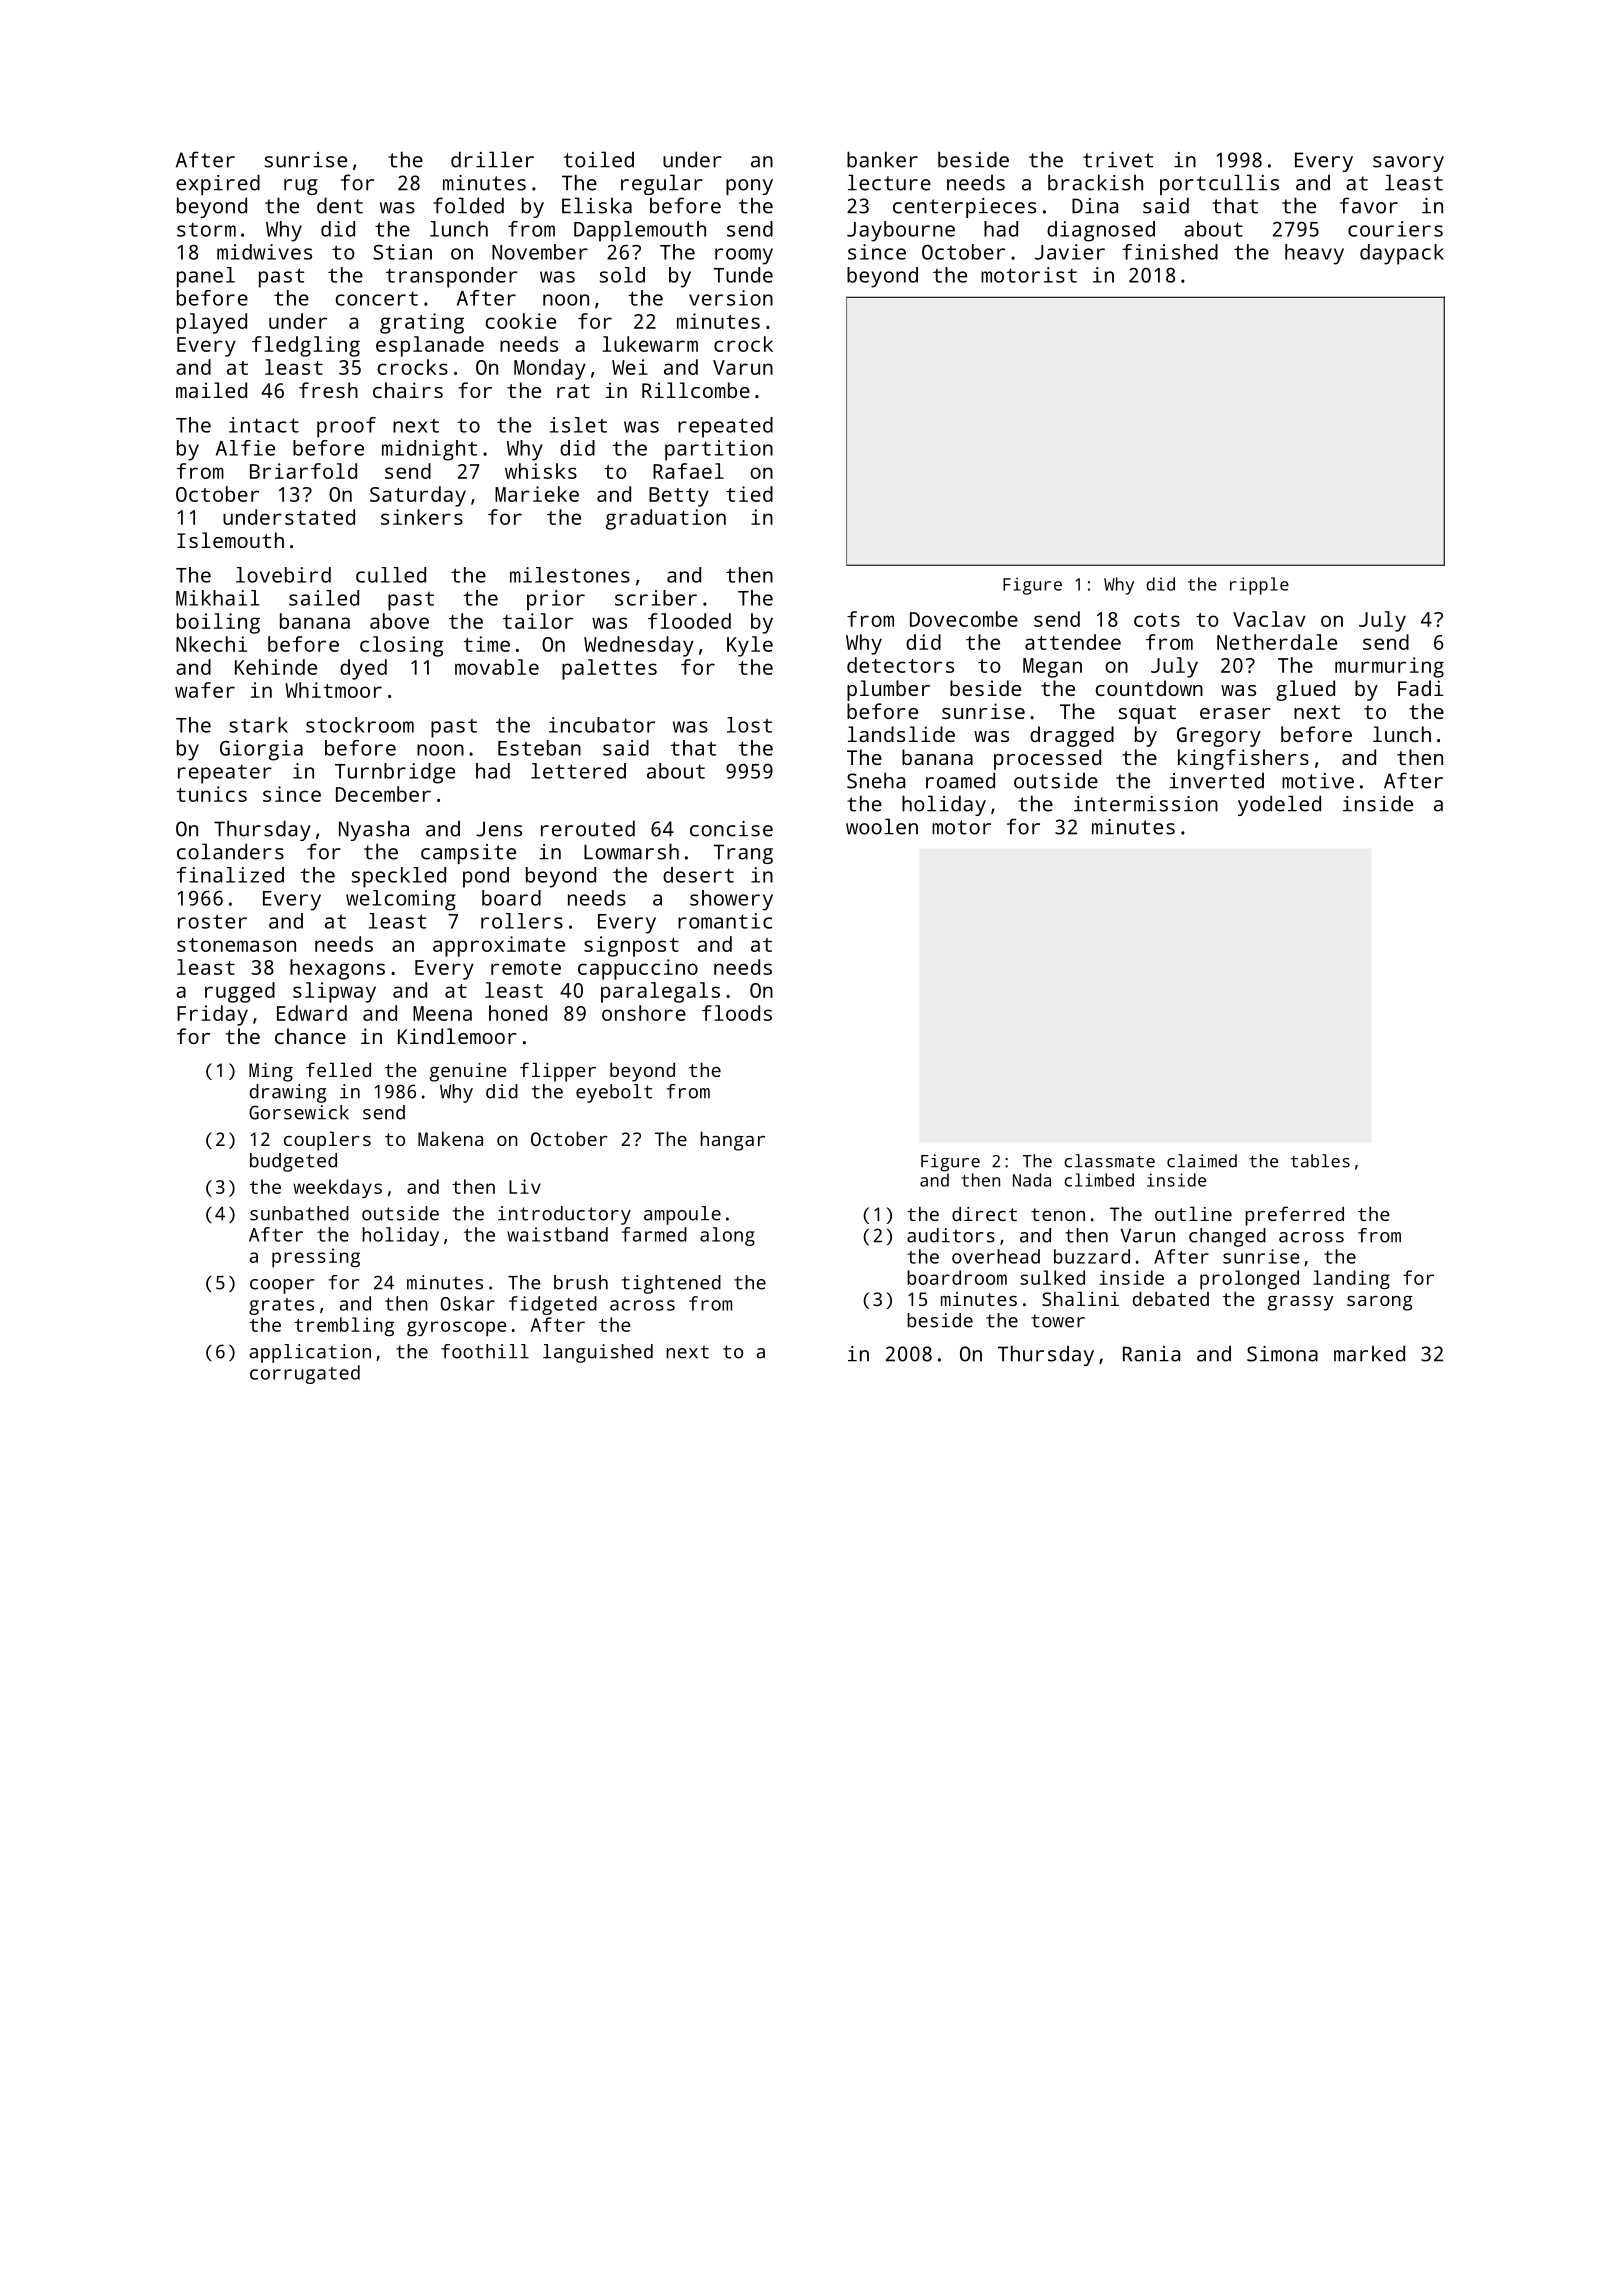 This page has width=1620, height=2292. What do you see at coordinates (1408, 164) in the page?
I see `savory` at bounding box center [1408, 164].
